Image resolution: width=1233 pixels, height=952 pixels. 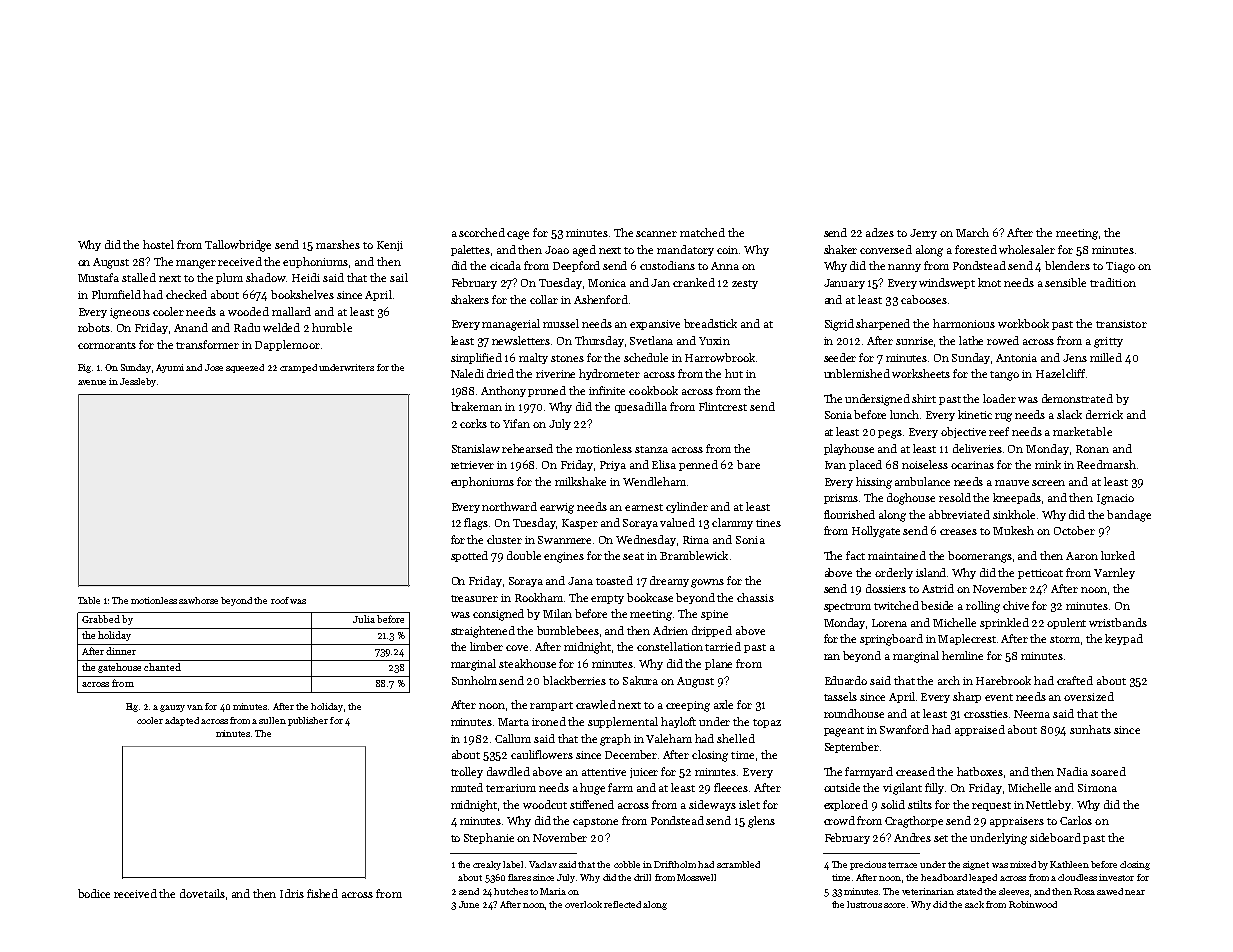 I want to click on Bramblewick, so click(x=694, y=555).
